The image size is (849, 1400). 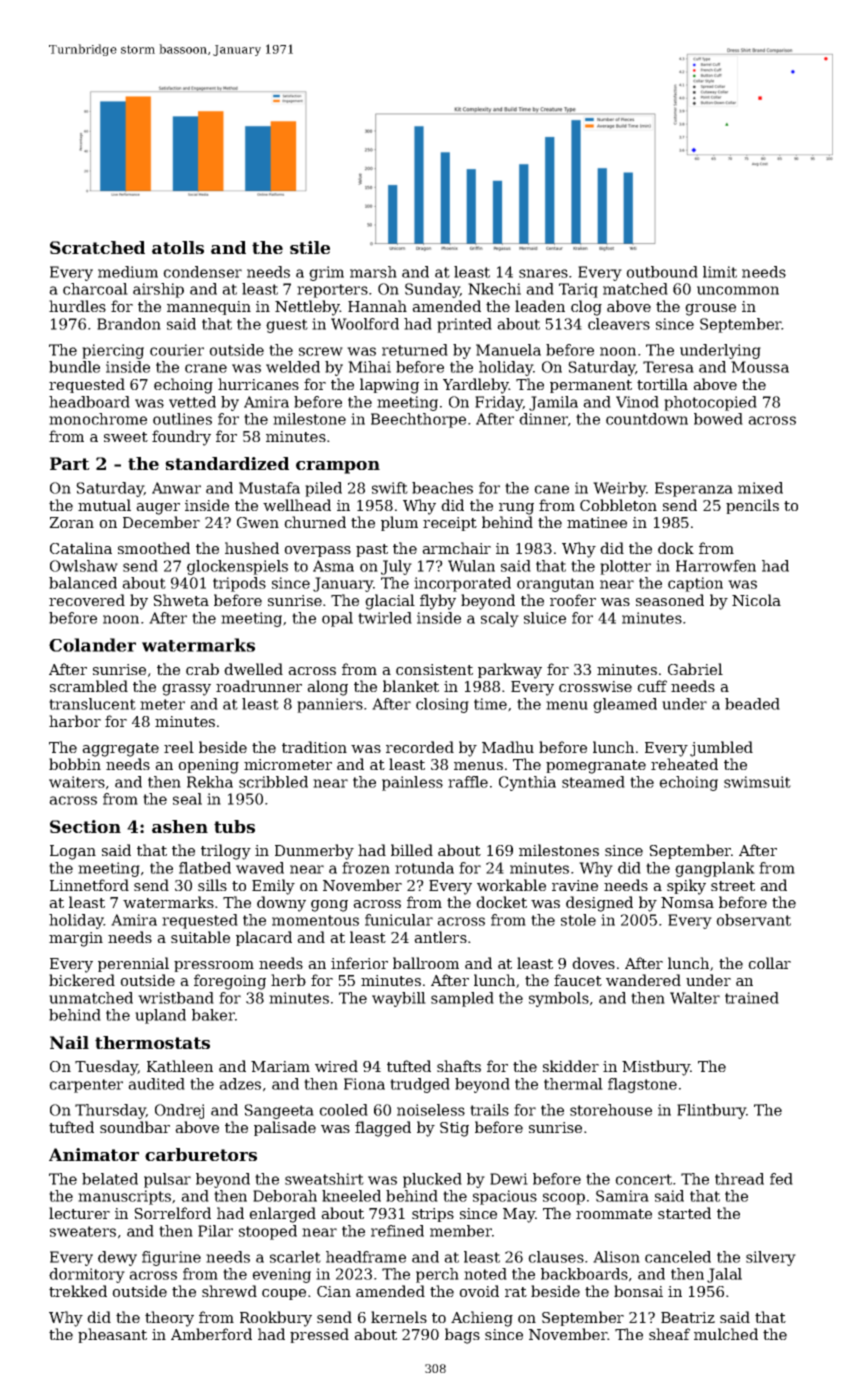 I want to click on seasoned, so click(x=670, y=600).
